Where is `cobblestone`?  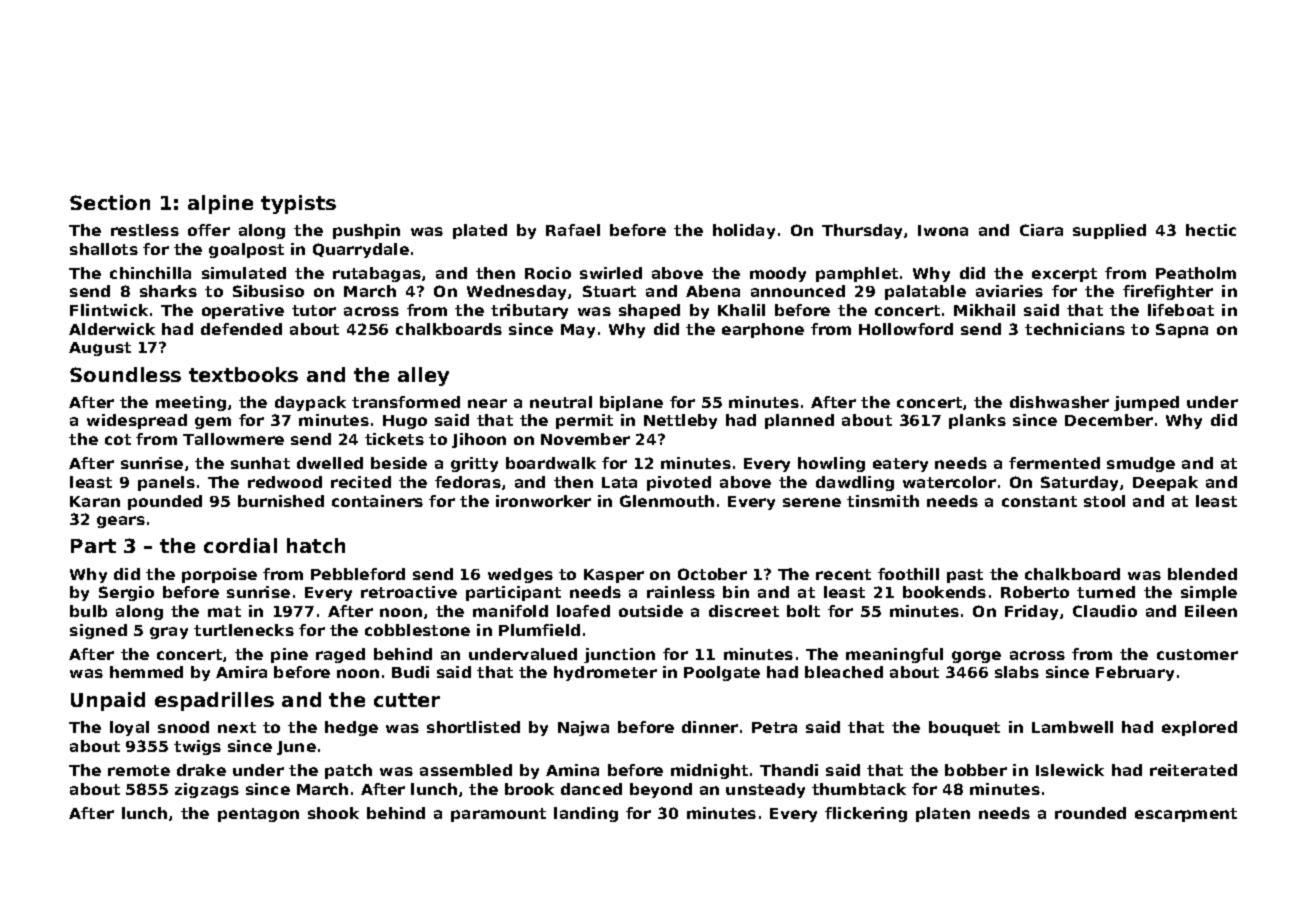 cobblestone is located at coordinates (417, 630).
